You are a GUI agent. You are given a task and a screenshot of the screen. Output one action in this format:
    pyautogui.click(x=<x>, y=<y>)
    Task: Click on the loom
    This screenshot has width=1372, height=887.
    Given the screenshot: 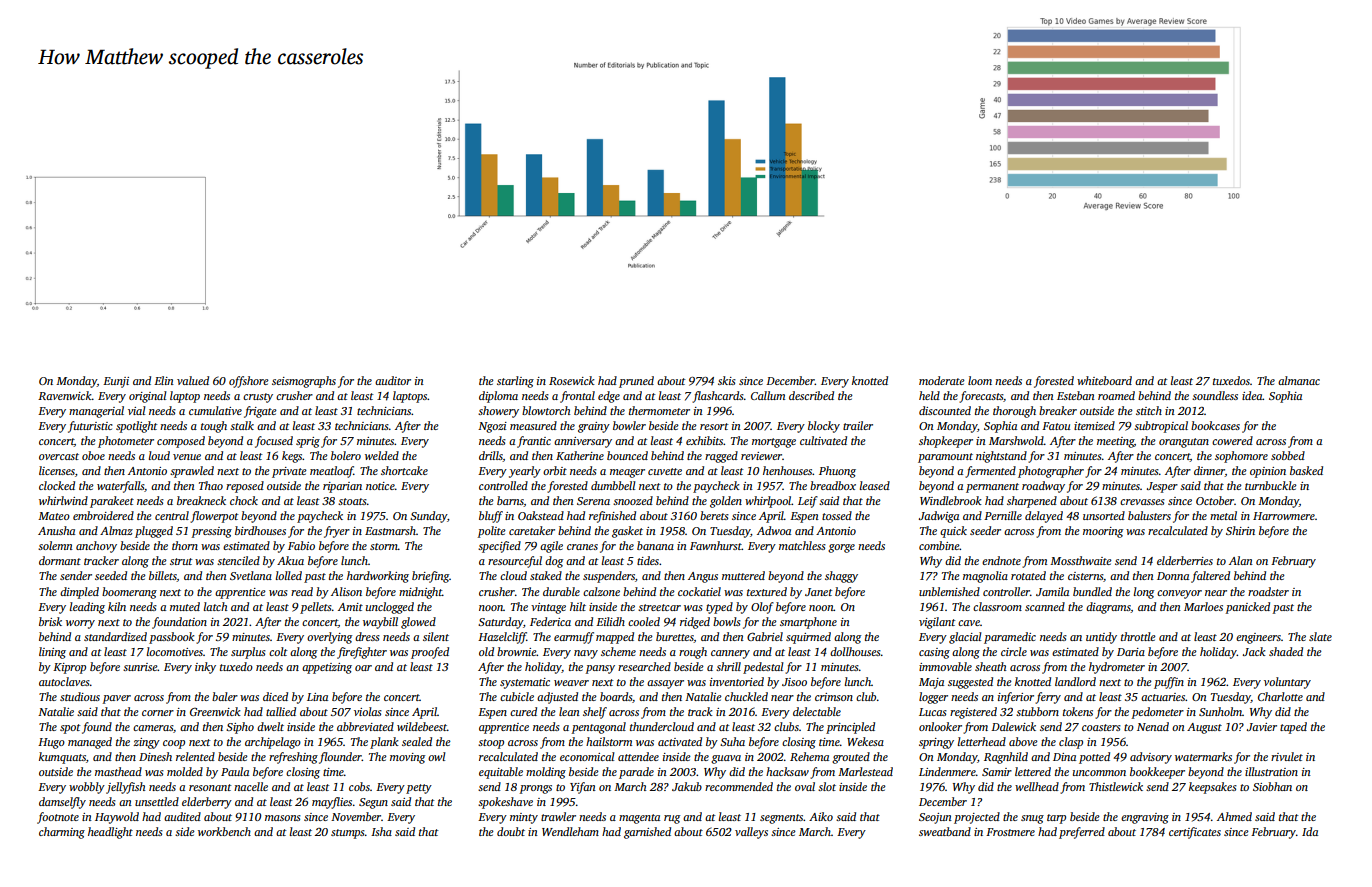 What is the action you would take?
    pyautogui.click(x=980, y=380)
